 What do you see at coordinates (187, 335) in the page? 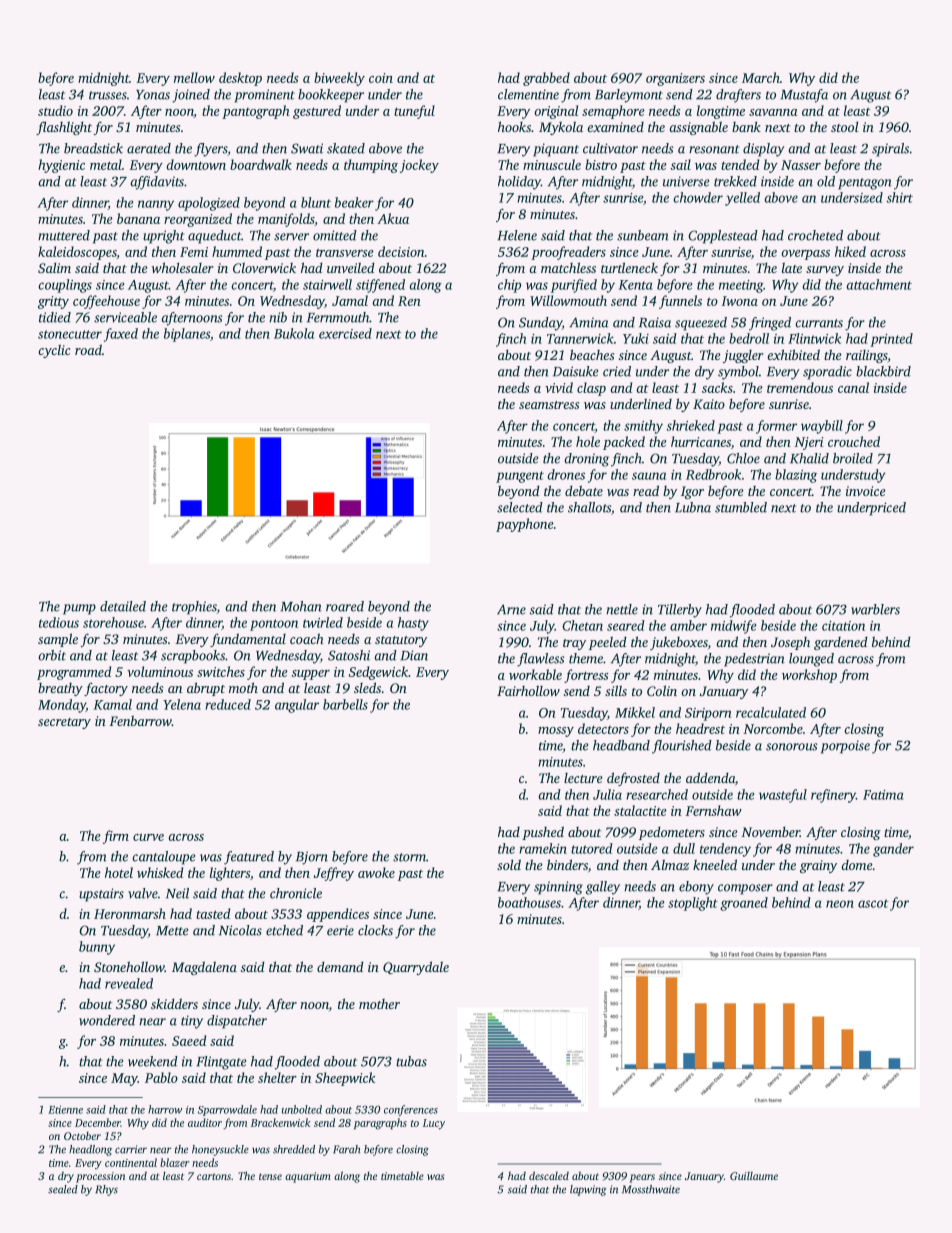
I see `biplanes` at bounding box center [187, 335].
